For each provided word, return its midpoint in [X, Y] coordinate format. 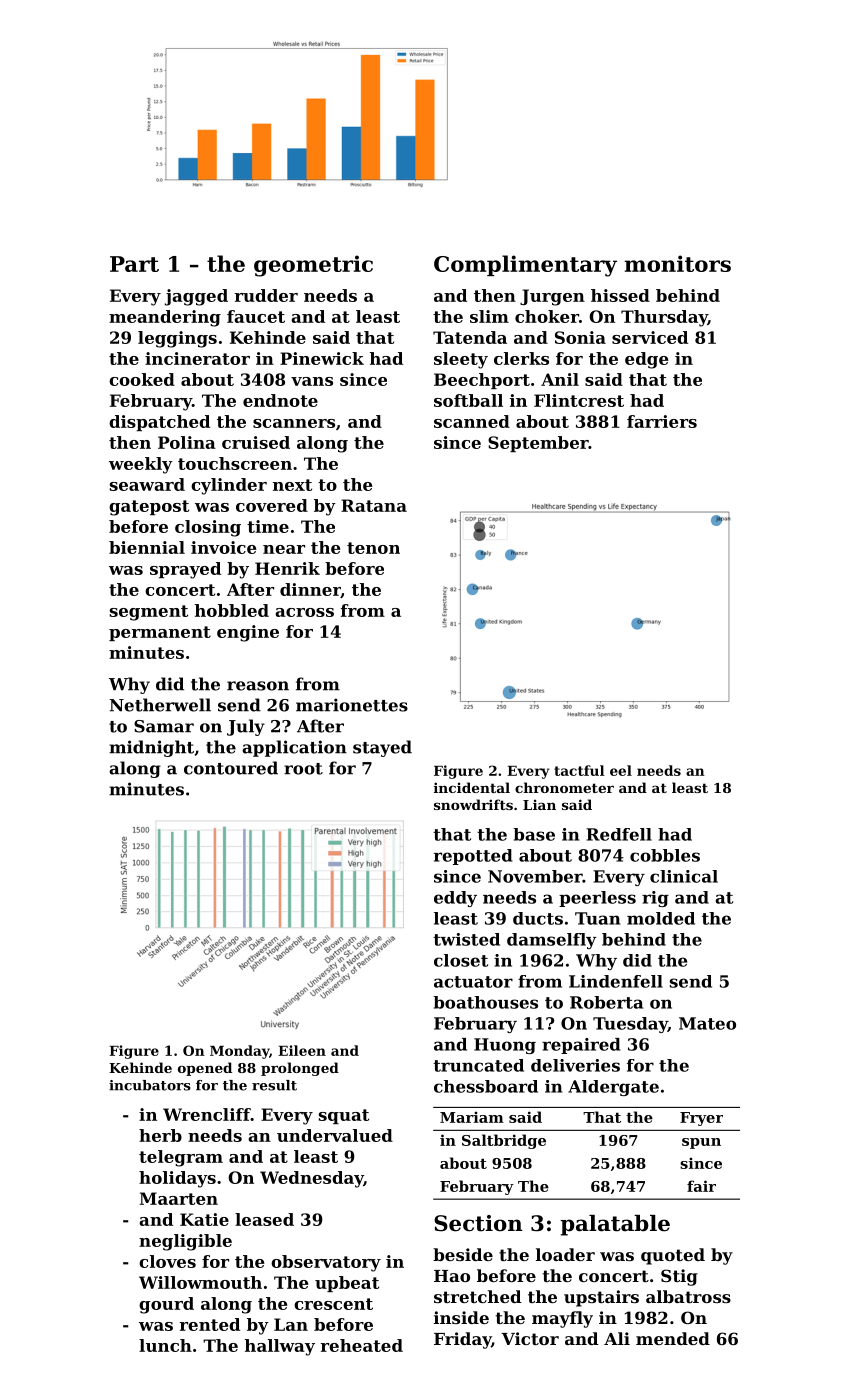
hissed [620, 295]
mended [673, 1338]
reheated [362, 1345]
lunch [165, 1345]
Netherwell [160, 705]
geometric [313, 266]
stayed [382, 748]
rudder [266, 295]
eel [621, 770]
